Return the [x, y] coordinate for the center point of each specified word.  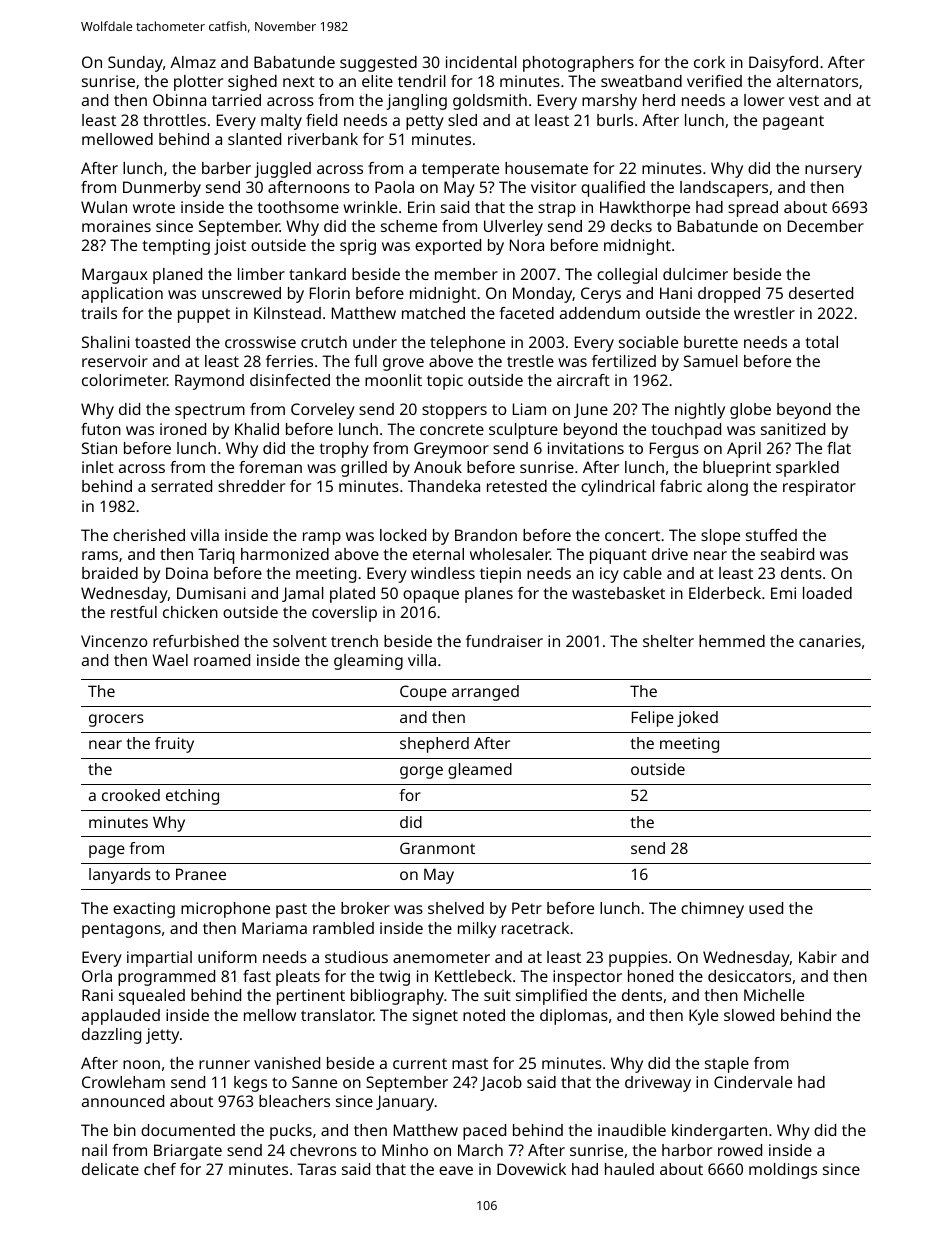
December [826, 226]
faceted [526, 313]
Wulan [104, 207]
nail [94, 1150]
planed [177, 276]
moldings [783, 1171]
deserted [821, 293]
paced [484, 1132]
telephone [467, 344]
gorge [421, 772]
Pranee [201, 874]
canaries [830, 641]
